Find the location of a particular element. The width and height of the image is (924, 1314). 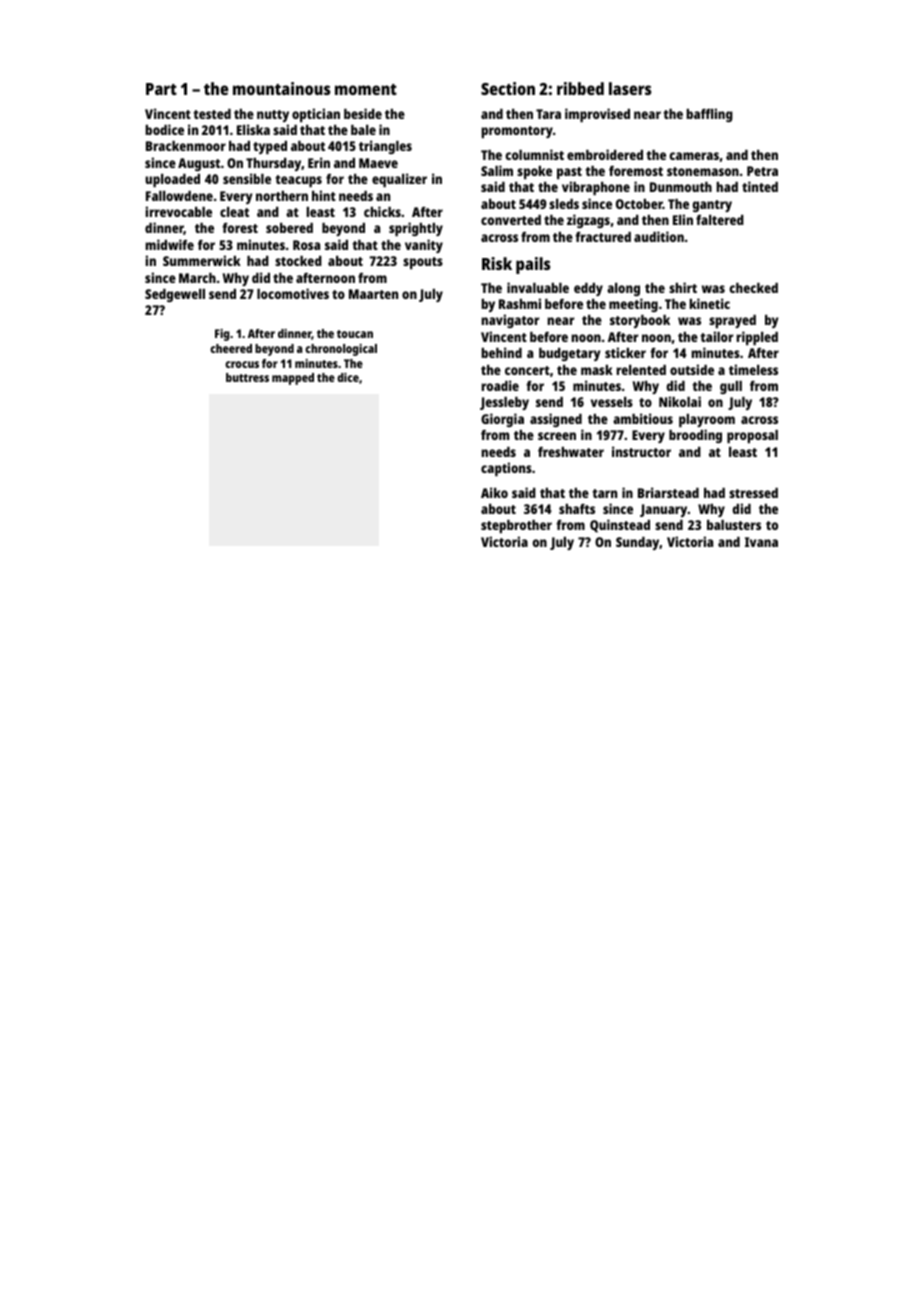

cheered is located at coordinates (231, 348).
